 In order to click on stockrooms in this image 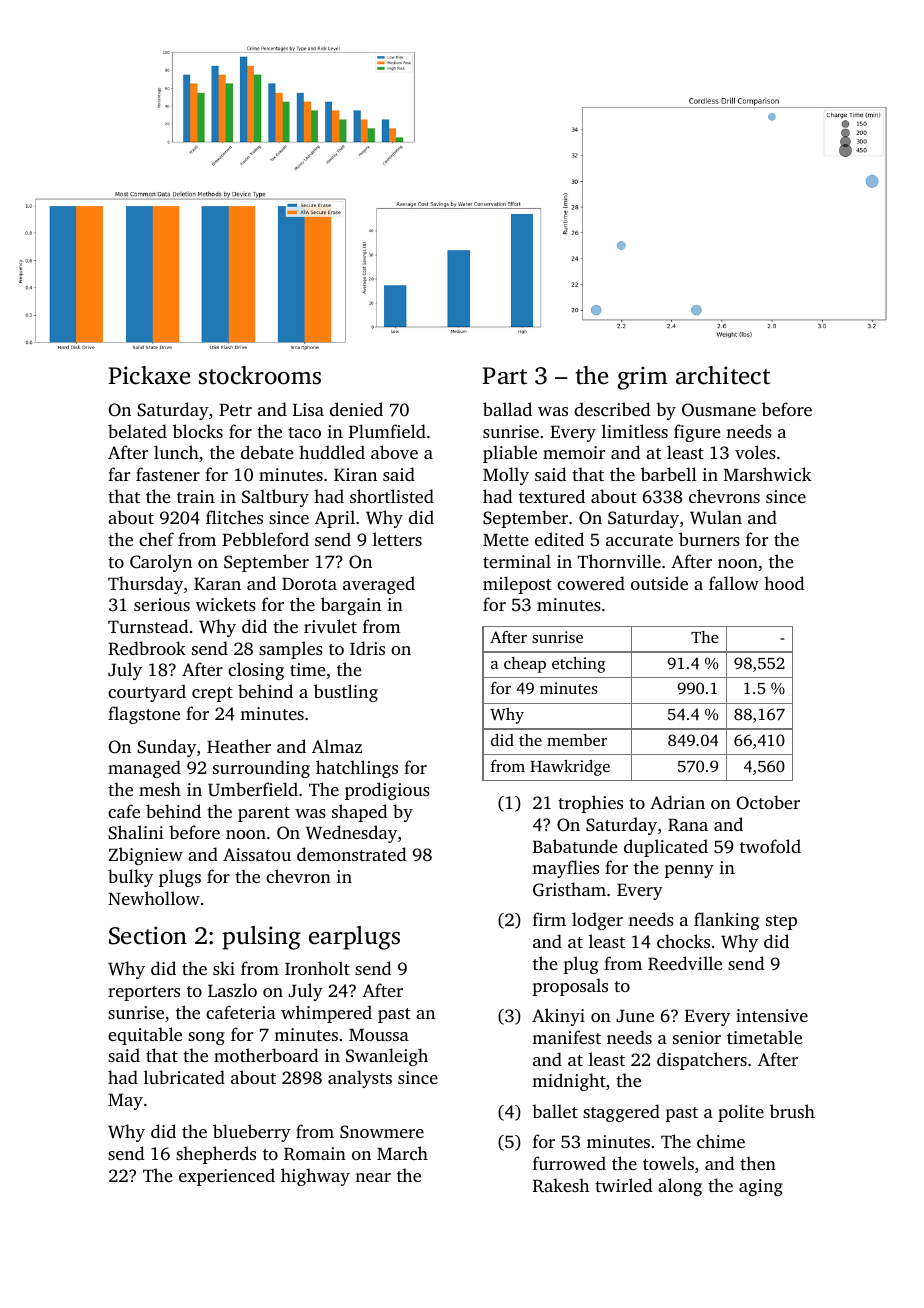, I will do `click(260, 375)`.
